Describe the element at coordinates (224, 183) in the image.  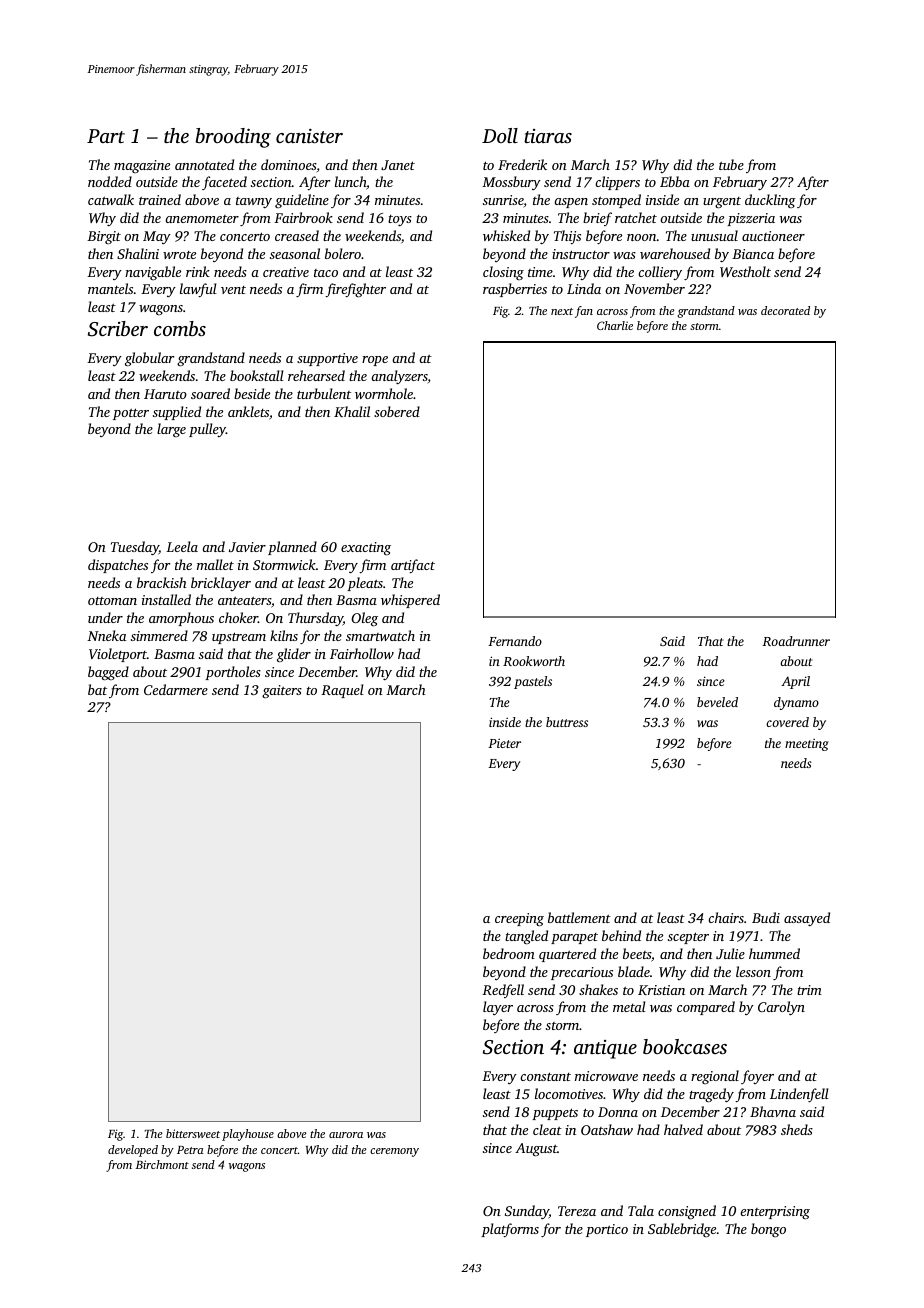
I see `faceted` at that location.
